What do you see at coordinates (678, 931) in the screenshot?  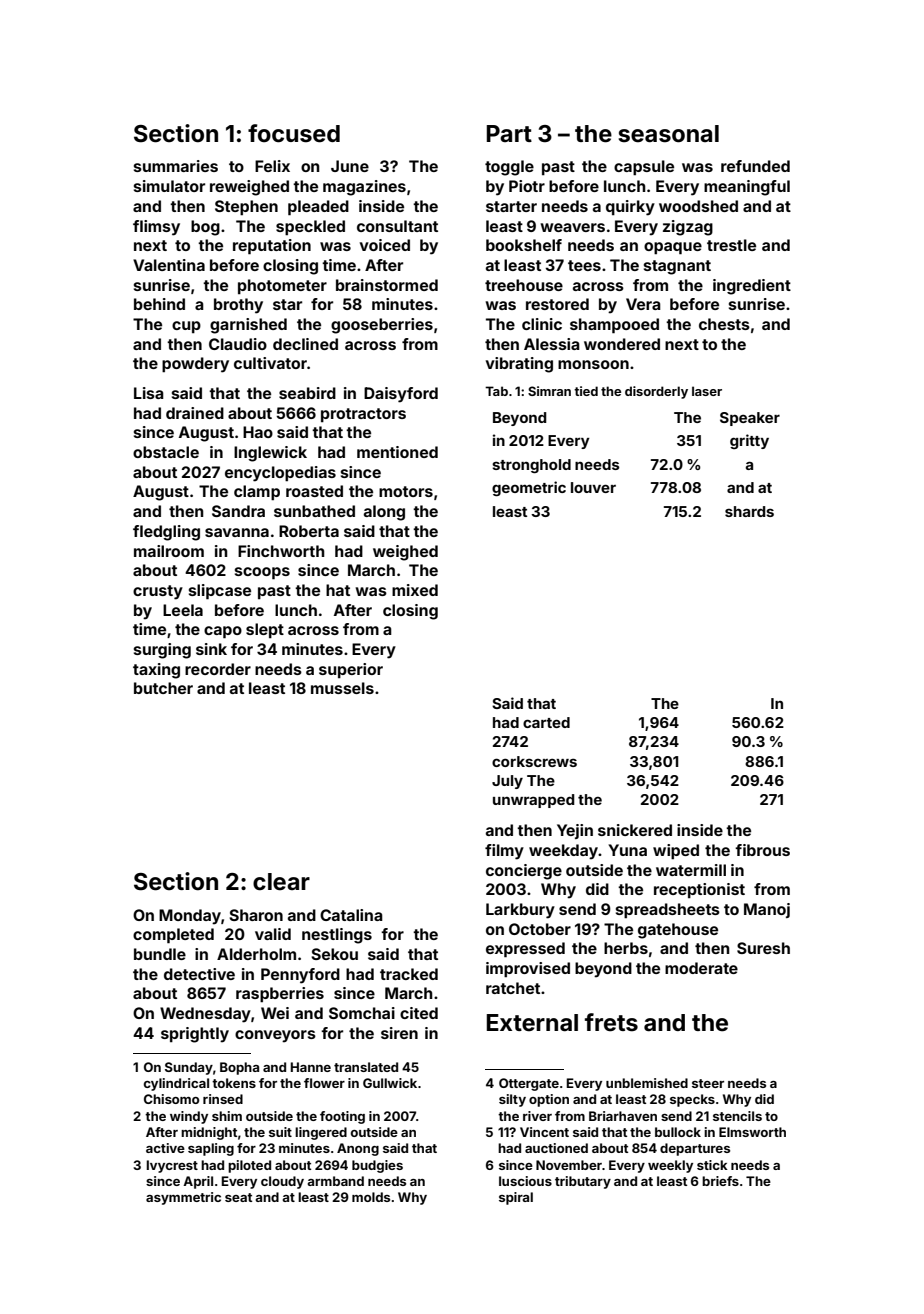 I see `gatehouse` at bounding box center [678, 931].
